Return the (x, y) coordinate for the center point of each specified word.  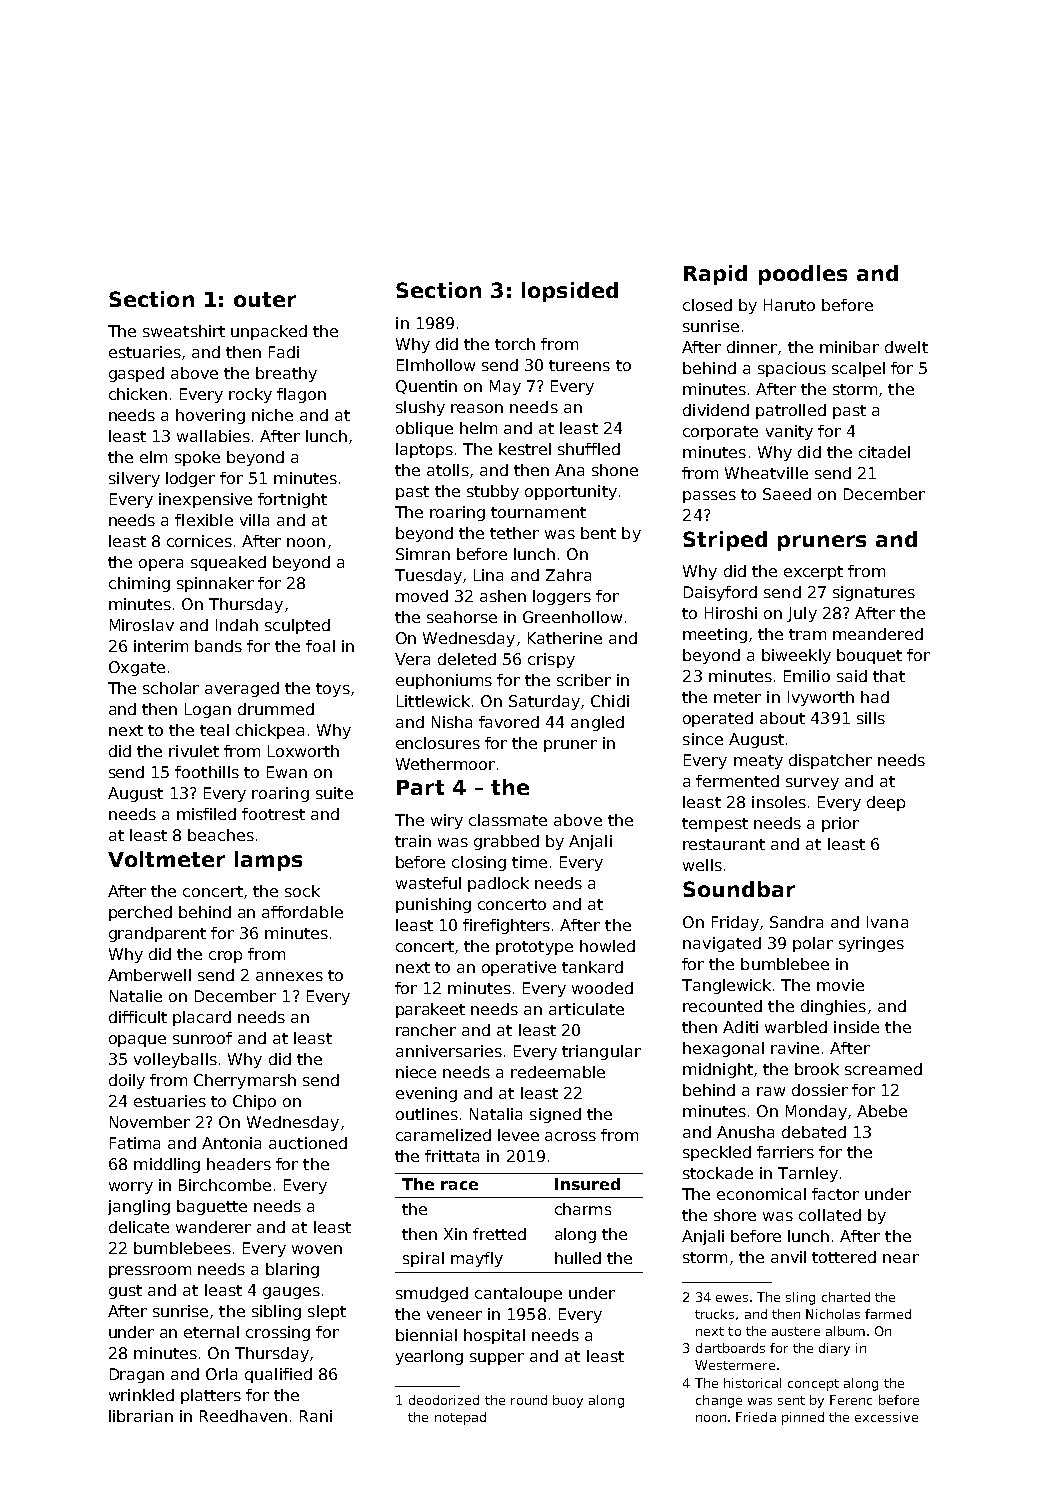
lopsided (570, 292)
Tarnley (808, 1174)
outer (265, 299)
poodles (803, 275)
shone (615, 470)
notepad (460, 1418)
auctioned (308, 1143)
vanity (789, 432)
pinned (803, 1418)
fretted (499, 1234)
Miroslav (142, 625)
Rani (316, 1416)
